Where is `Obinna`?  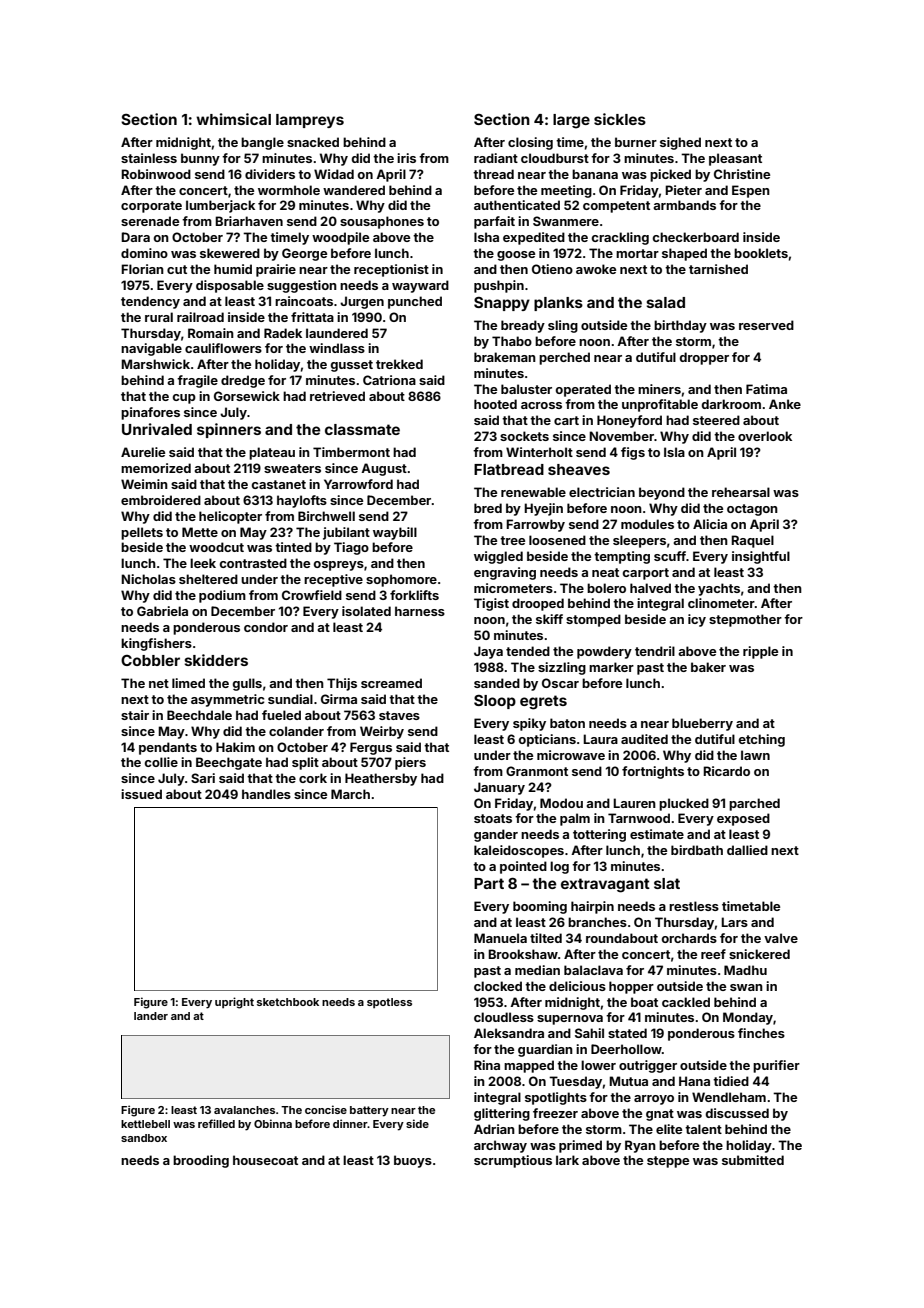
Obinna is located at coordinates (273, 1123).
